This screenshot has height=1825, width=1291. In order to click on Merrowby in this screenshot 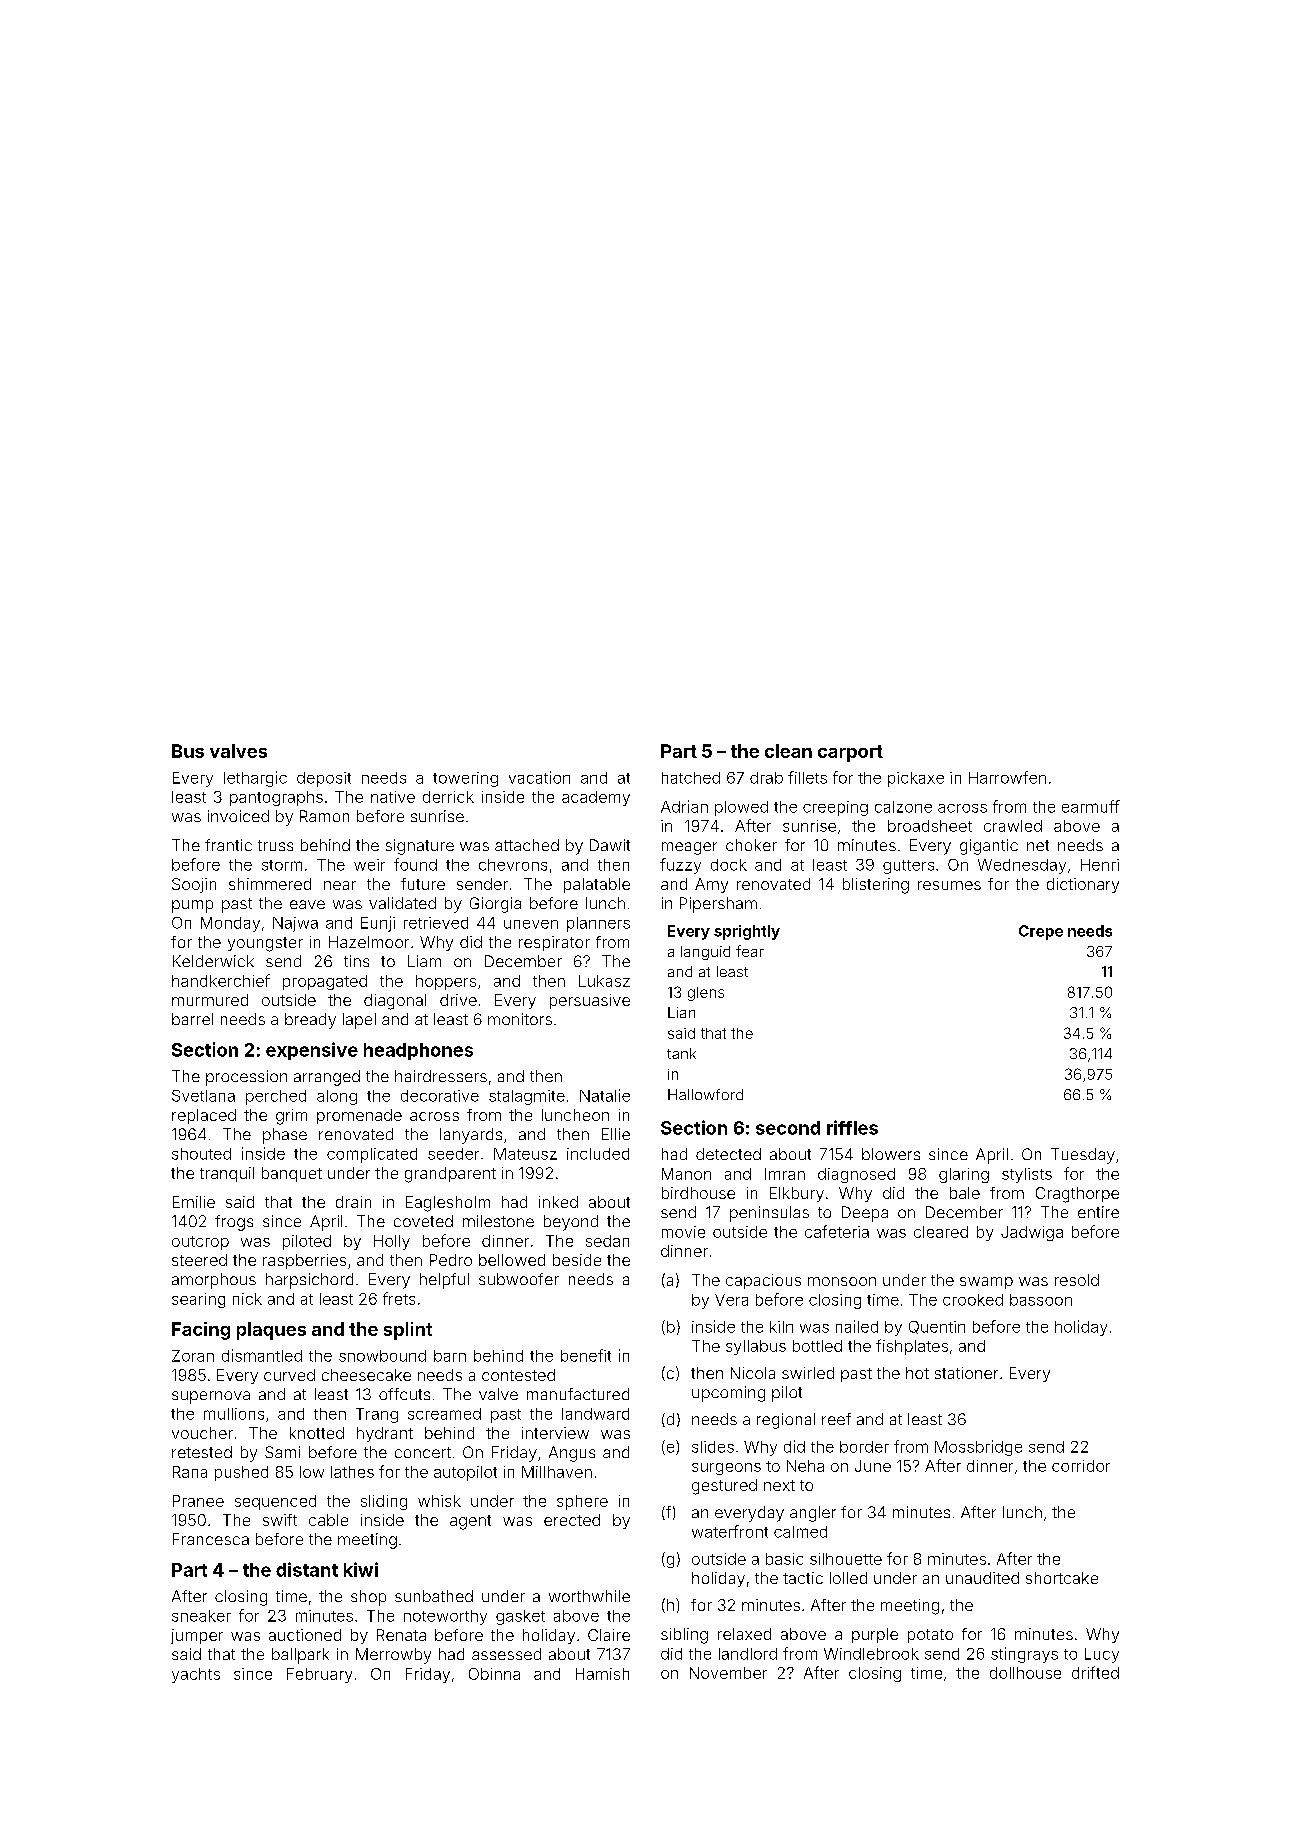, I will do `click(393, 1656)`.
